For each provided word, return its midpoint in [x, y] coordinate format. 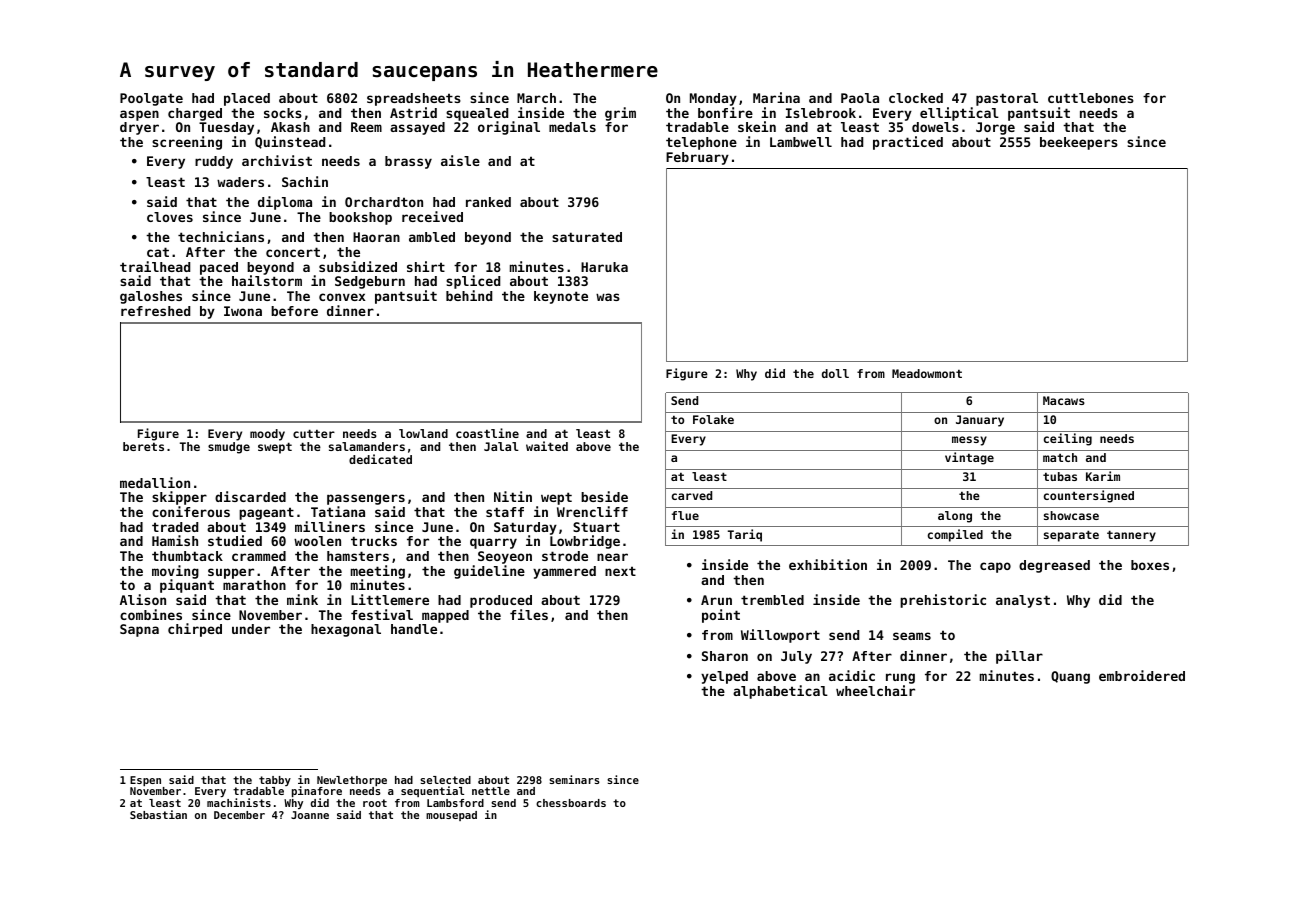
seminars [574, 779]
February [697, 158]
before [294, 311]
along [955, 517]
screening [187, 143]
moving [175, 572]
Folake [713, 419]
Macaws [1064, 400]
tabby [275, 781]
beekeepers [1079, 143]
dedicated [380, 459]
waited [547, 446]
